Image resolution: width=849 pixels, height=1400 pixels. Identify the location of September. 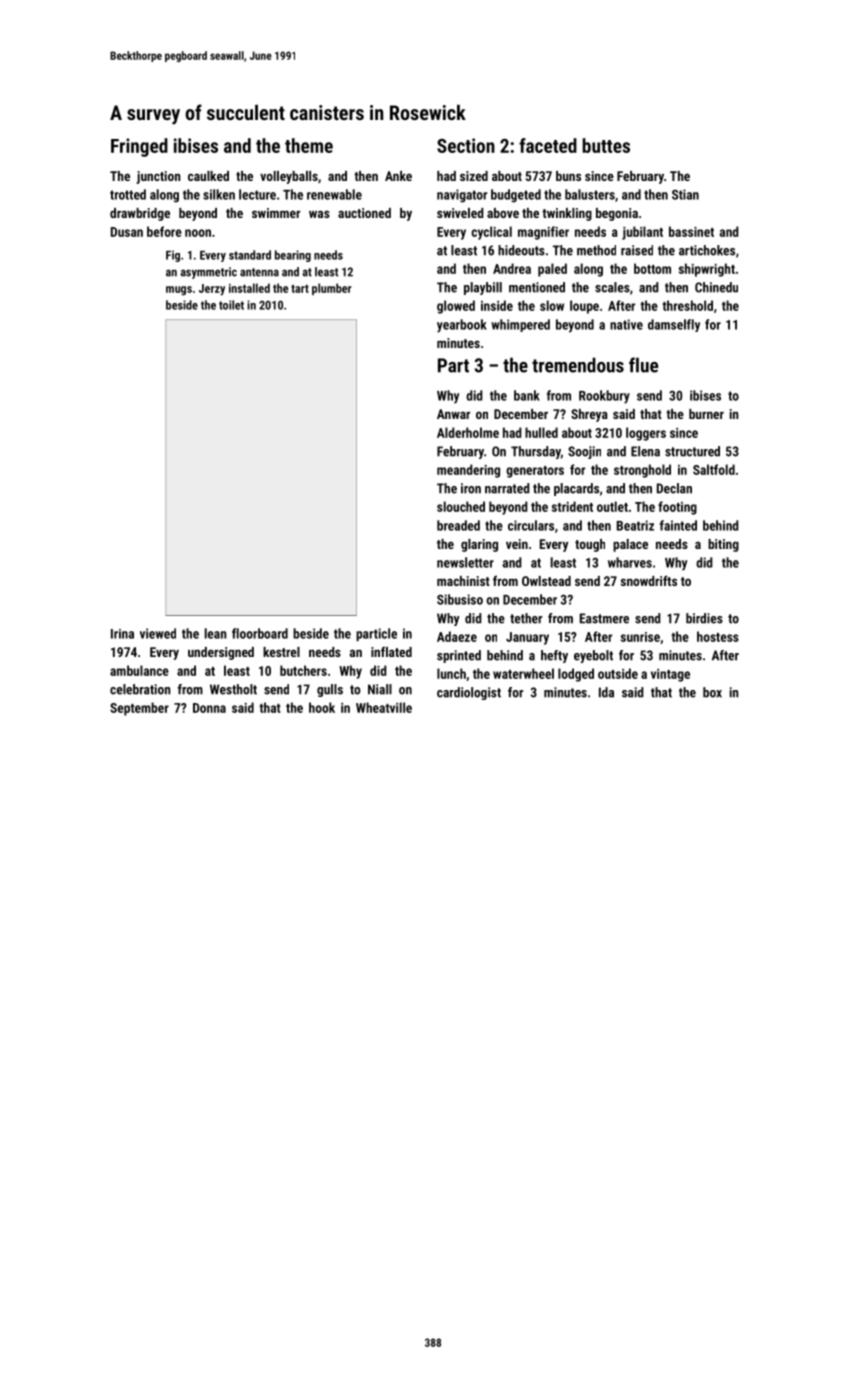
(139, 709).
